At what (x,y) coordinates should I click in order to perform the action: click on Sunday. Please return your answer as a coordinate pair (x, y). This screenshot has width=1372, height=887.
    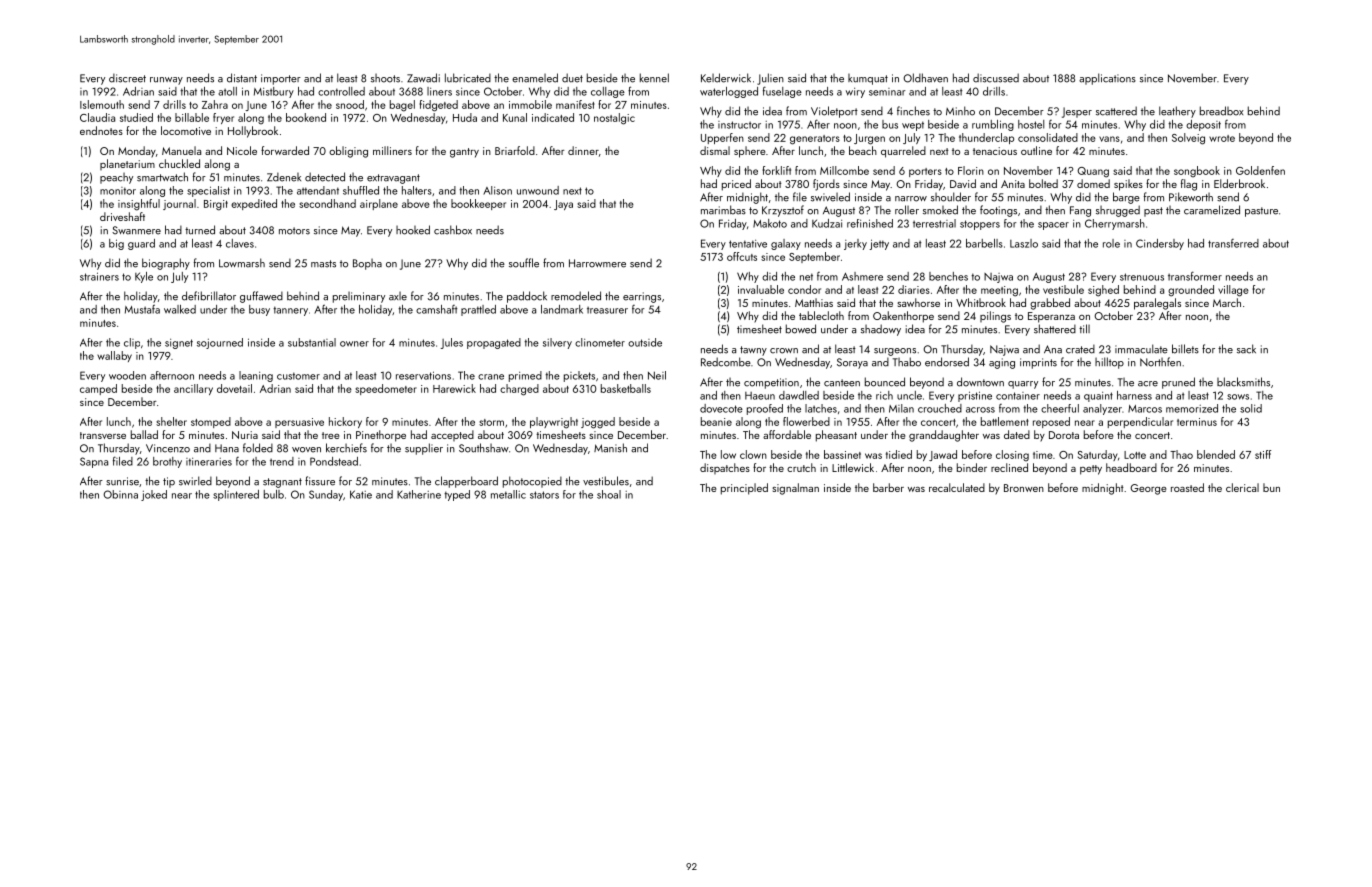
    Looking at the image, I should click on (326, 495).
